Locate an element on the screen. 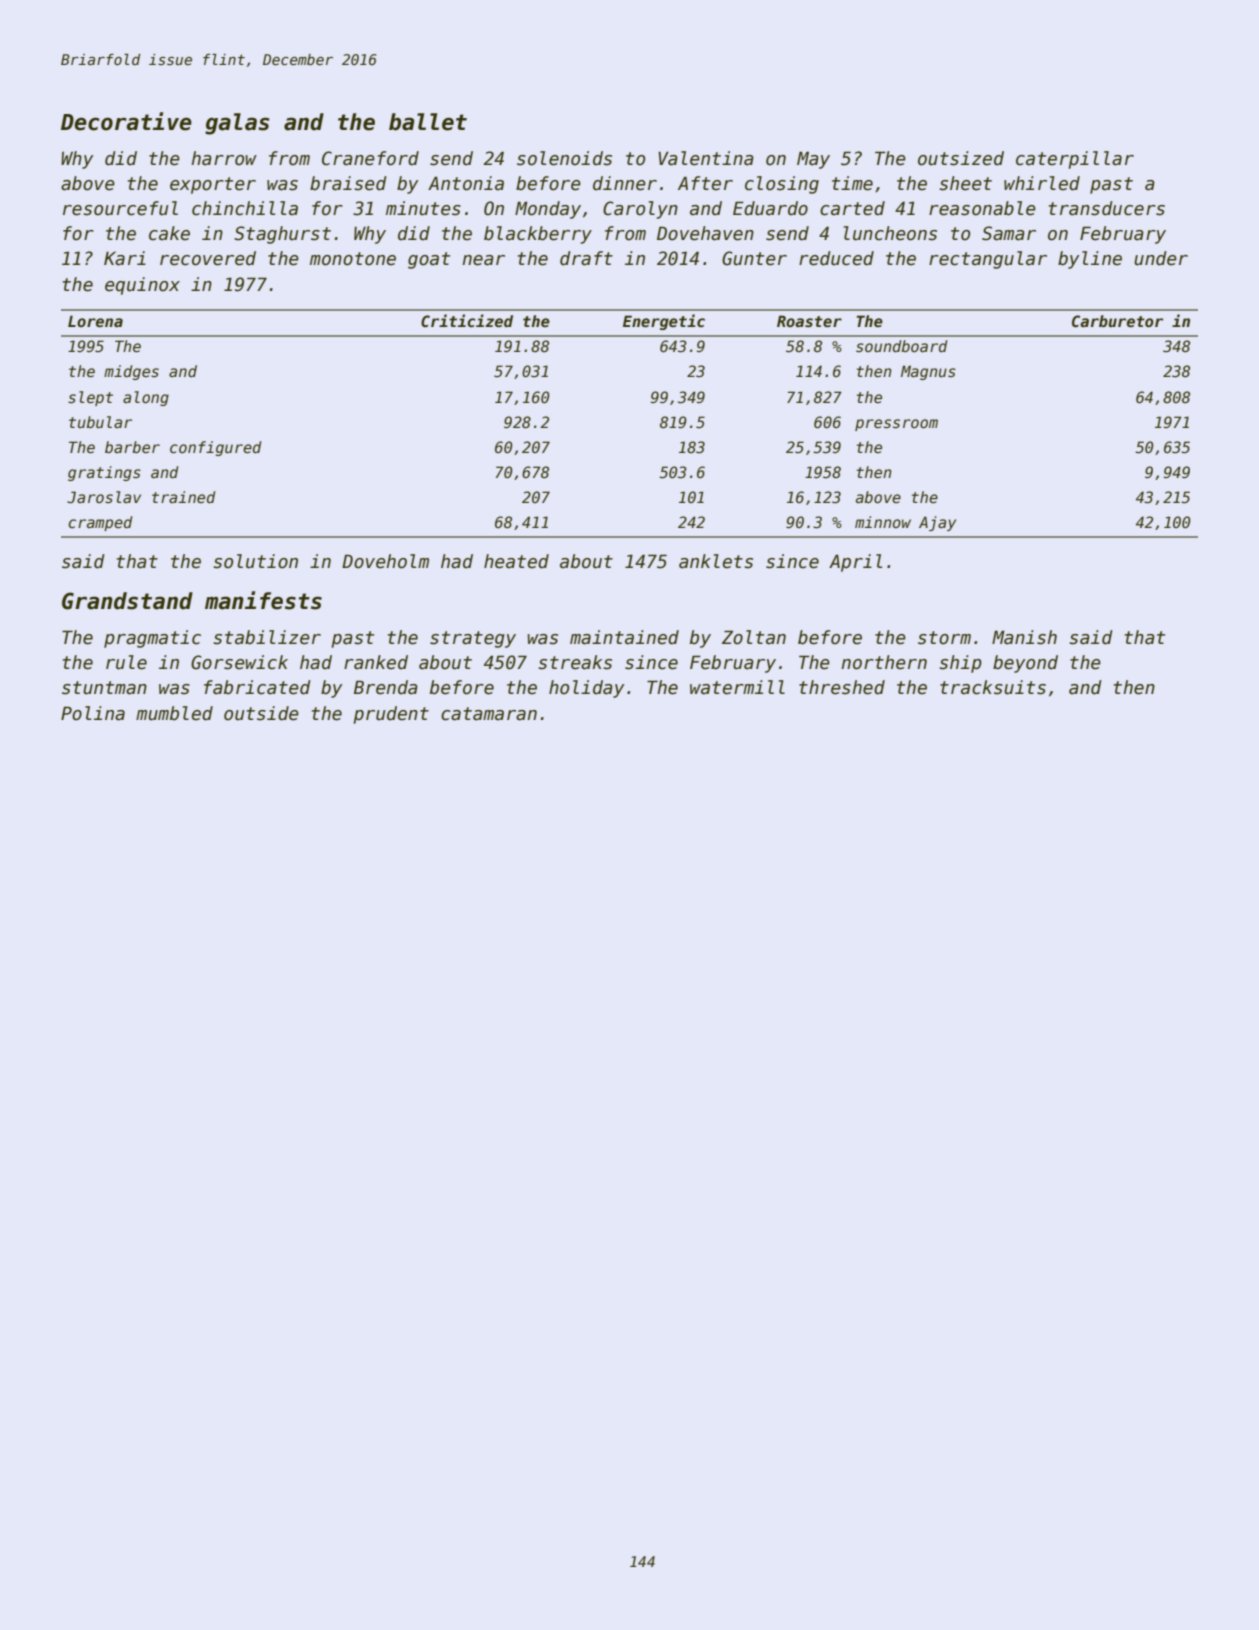 The height and width of the screenshot is (1630, 1259). Dovehaven is located at coordinates (705, 233).
